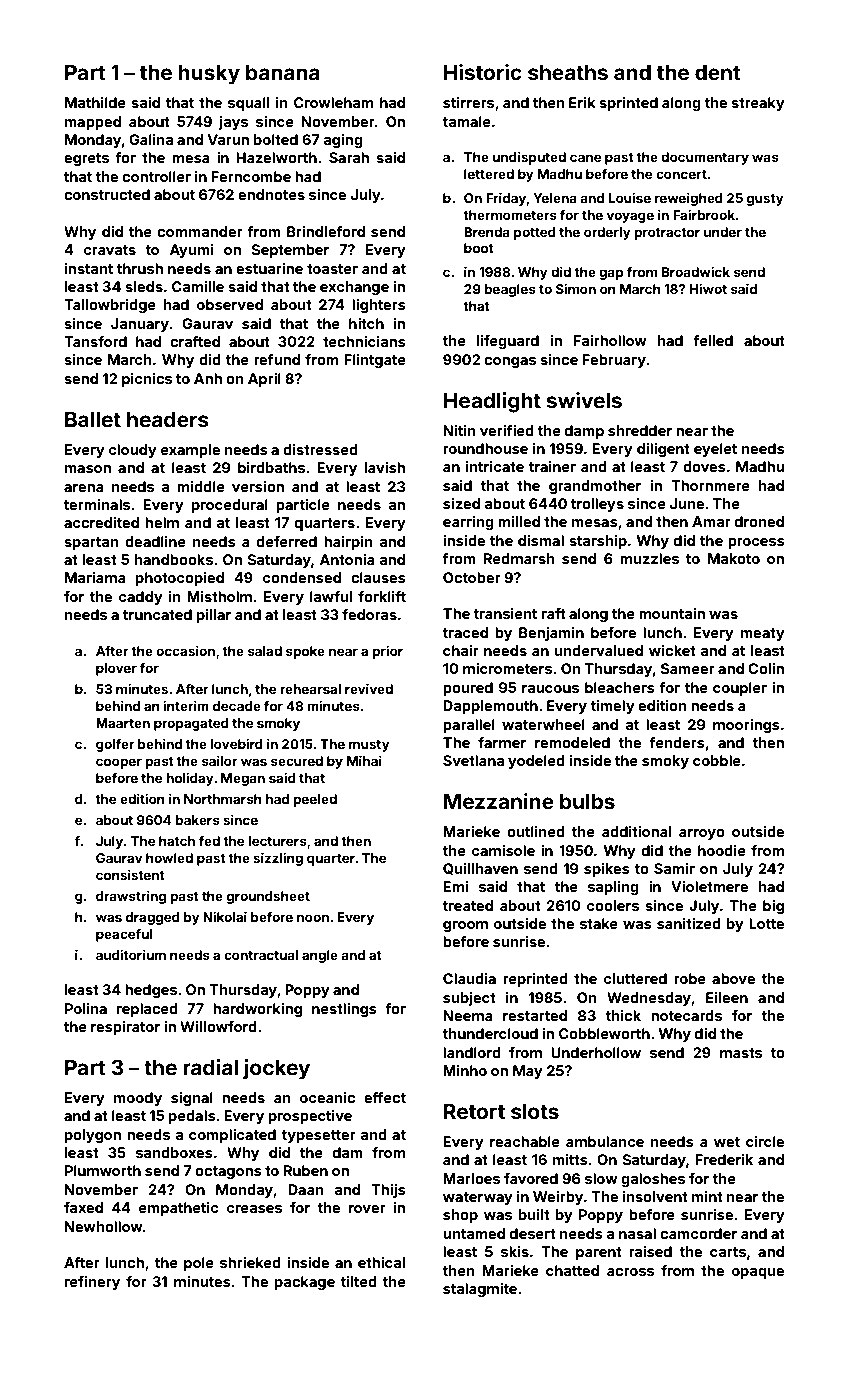  What do you see at coordinates (734, 558) in the screenshot?
I see `Makoto` at bounding box center [734, 558].
